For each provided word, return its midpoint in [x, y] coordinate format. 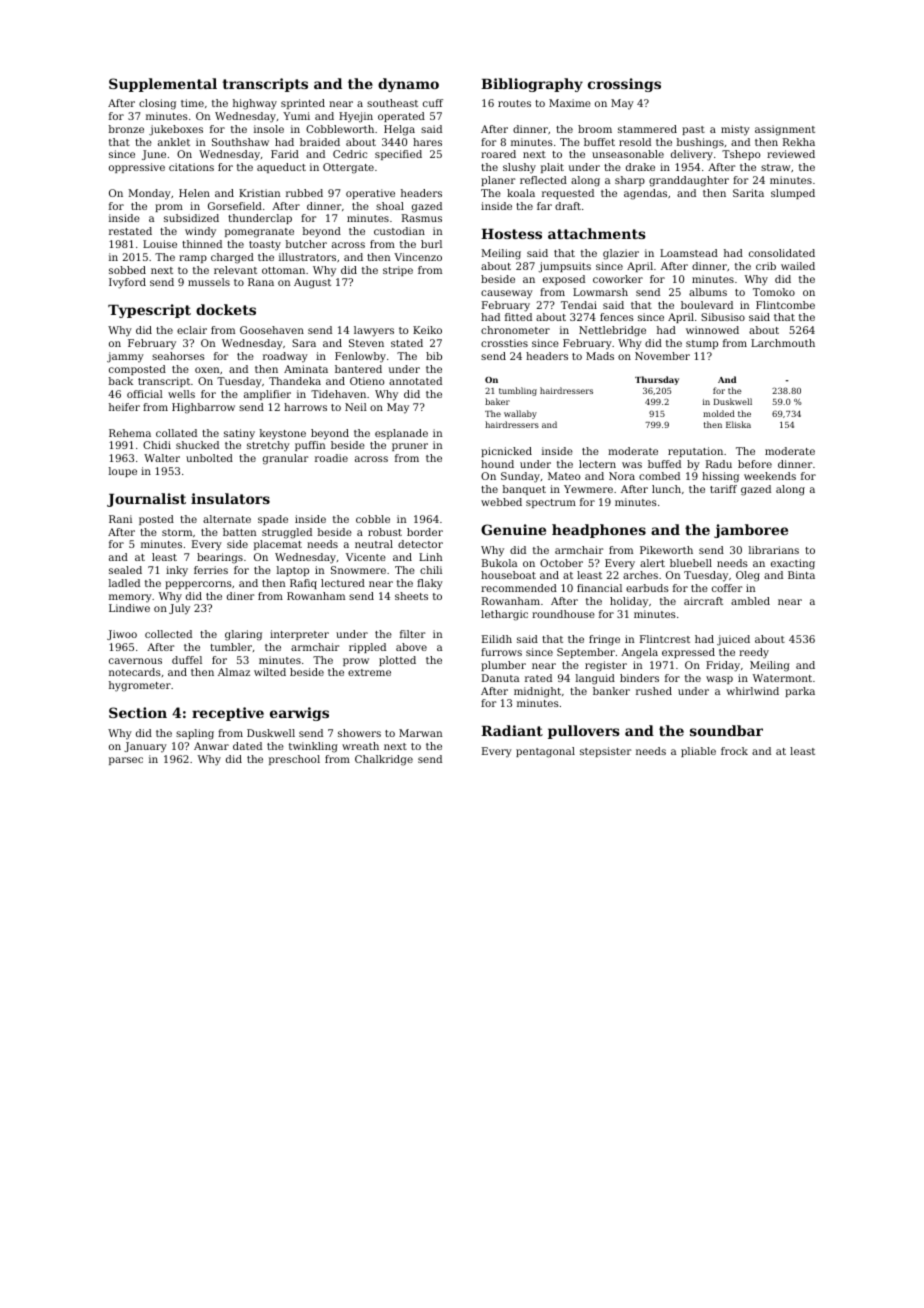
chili [431, 570]
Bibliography [532, 85]
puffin [310, 446]
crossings [624, 85]
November [662, 356]
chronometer [515, 330]
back [121, 381]
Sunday [520, 477]
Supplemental [163, 85]
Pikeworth [666, 550]
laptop [293, 571]
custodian [399, 231]
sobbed [127, 270]
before [755, 464]
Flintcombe [785, 305]
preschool [294, 760]
